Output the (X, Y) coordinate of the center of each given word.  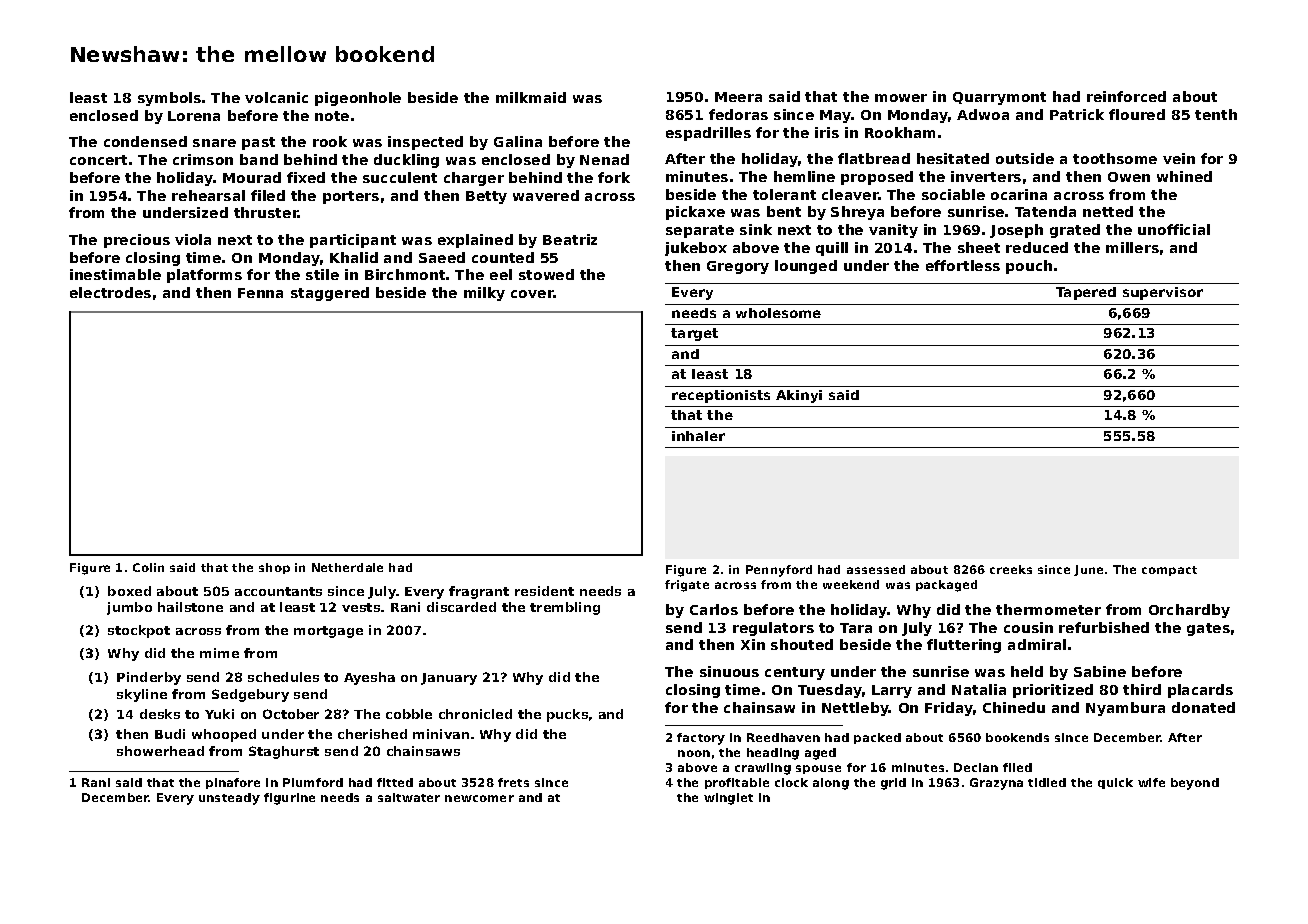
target (694, 334)
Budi (170, 734)
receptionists (721, 396)
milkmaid (531, 97)
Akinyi (799, 396)
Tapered (1086, 293)
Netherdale (347, 567)
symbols (169, 99)
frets (513, 782)
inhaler (698, 436)
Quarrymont (999, 98)
